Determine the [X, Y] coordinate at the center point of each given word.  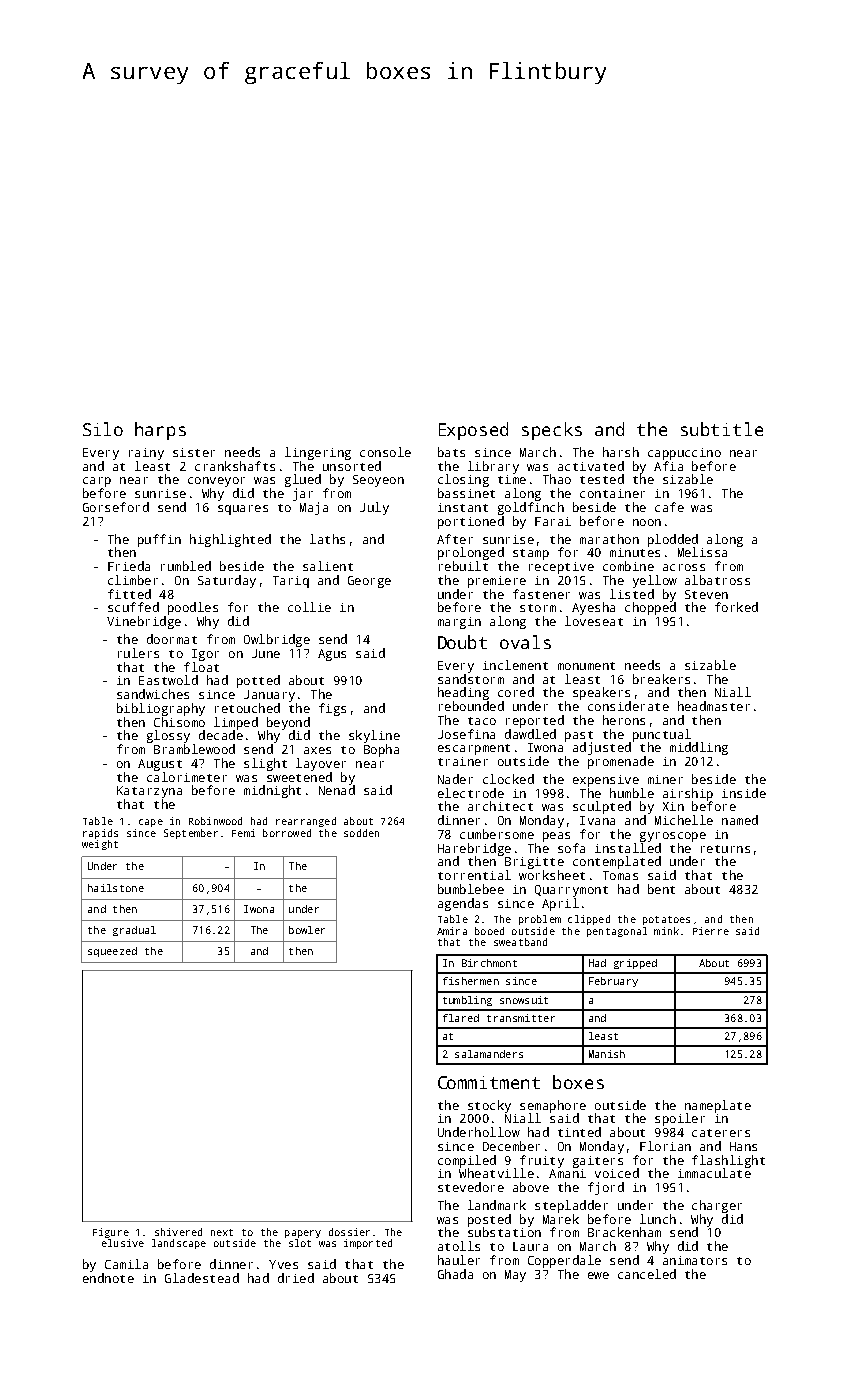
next [222, 1232]
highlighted [230, 540]
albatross [717, 580]
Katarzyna [149, 792]
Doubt [462, 642]
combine [628, 566]
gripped [635, 964]
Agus [332, 655]
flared [461, 1018]
